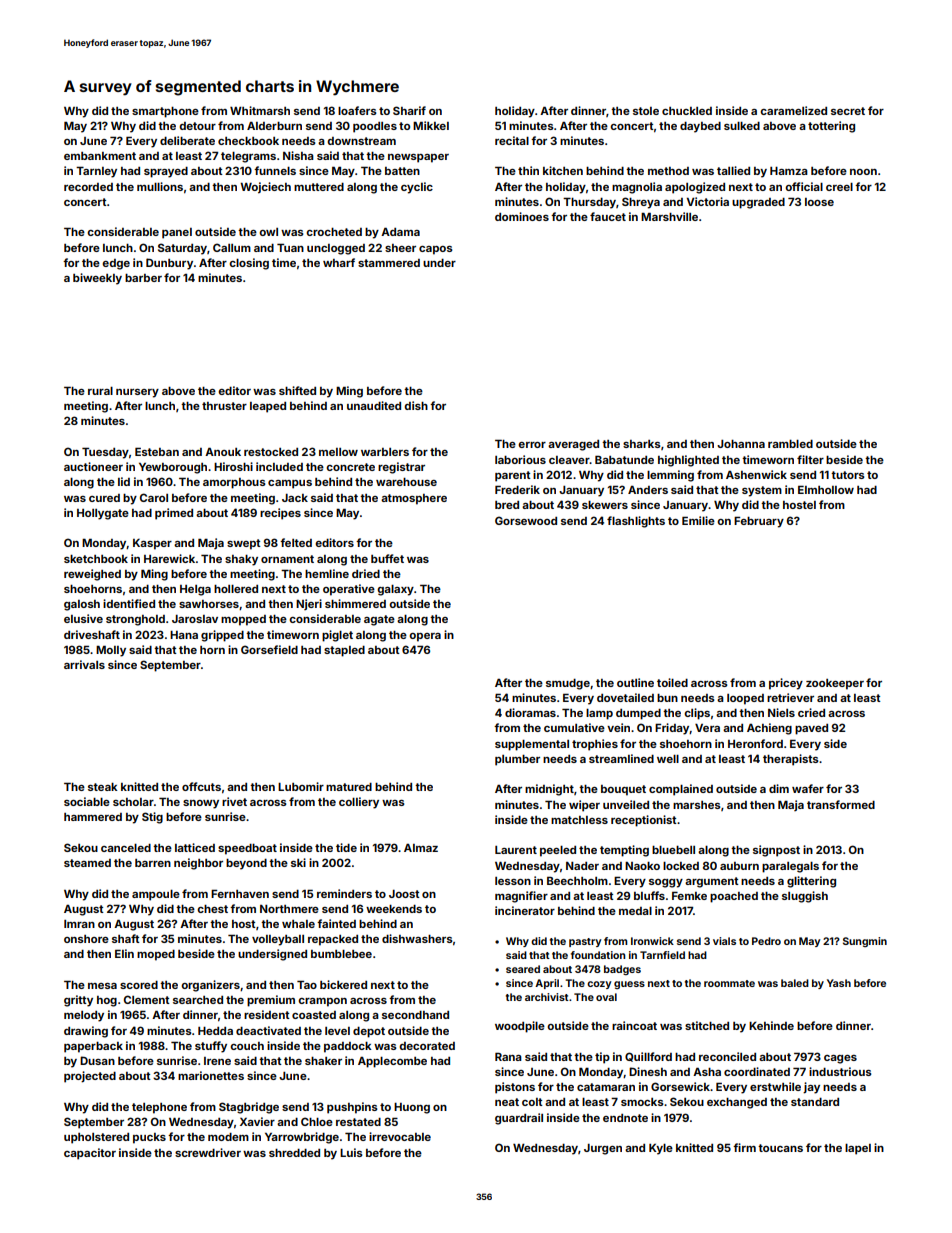 The height and width of the page is (1233, 952). What do you see at coordinates (848, 111) in the page?
I see `secret` at bounding box center [848, 111].
